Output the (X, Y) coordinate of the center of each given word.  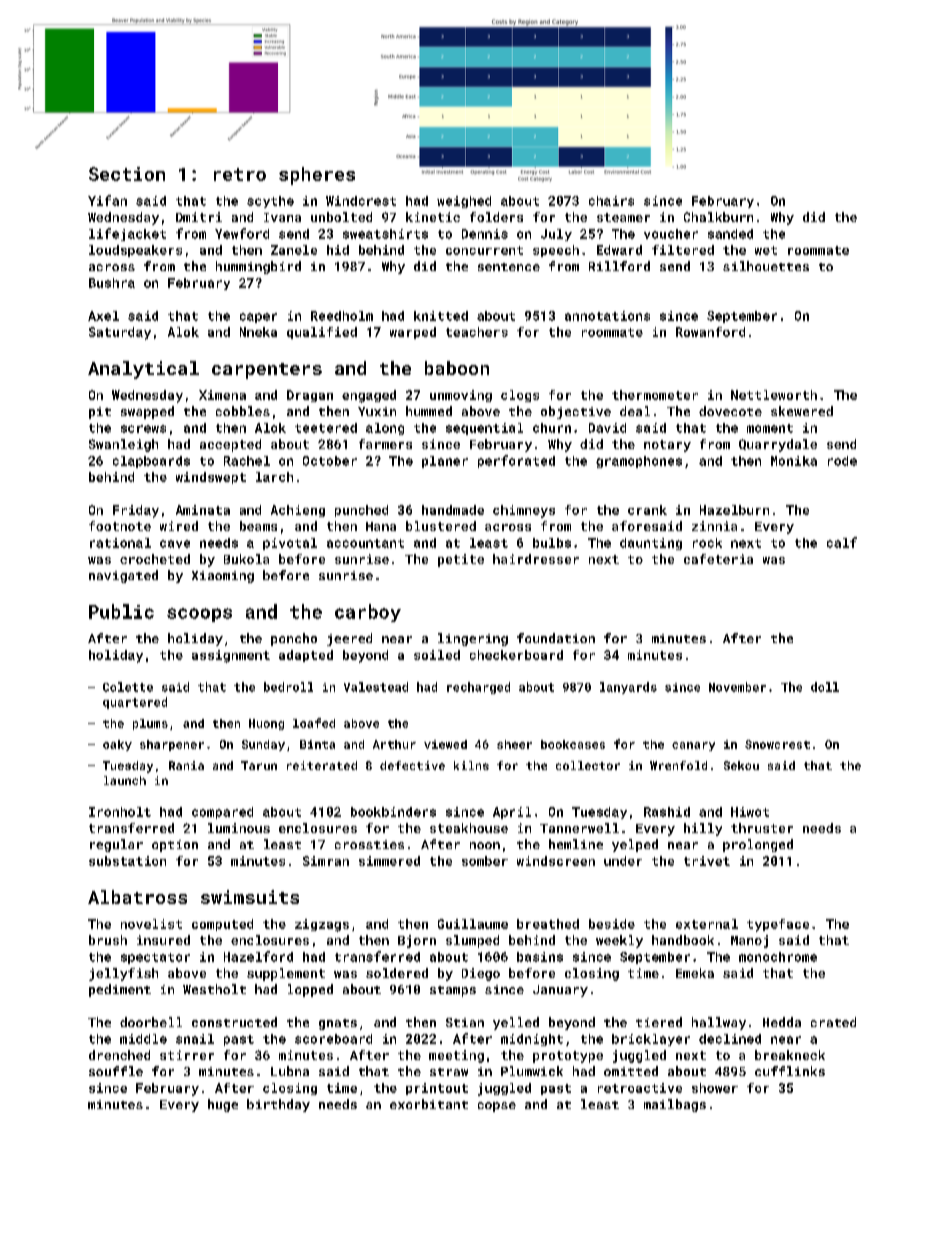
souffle (116, 1071)
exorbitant (429, 1104)
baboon (457, 368)
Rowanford (710, 332)
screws (143, 429)
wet (766, 250)
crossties (369, 844)
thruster (762, 828)
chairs (611, 201)
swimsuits (250, 897)
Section (127, 174)
